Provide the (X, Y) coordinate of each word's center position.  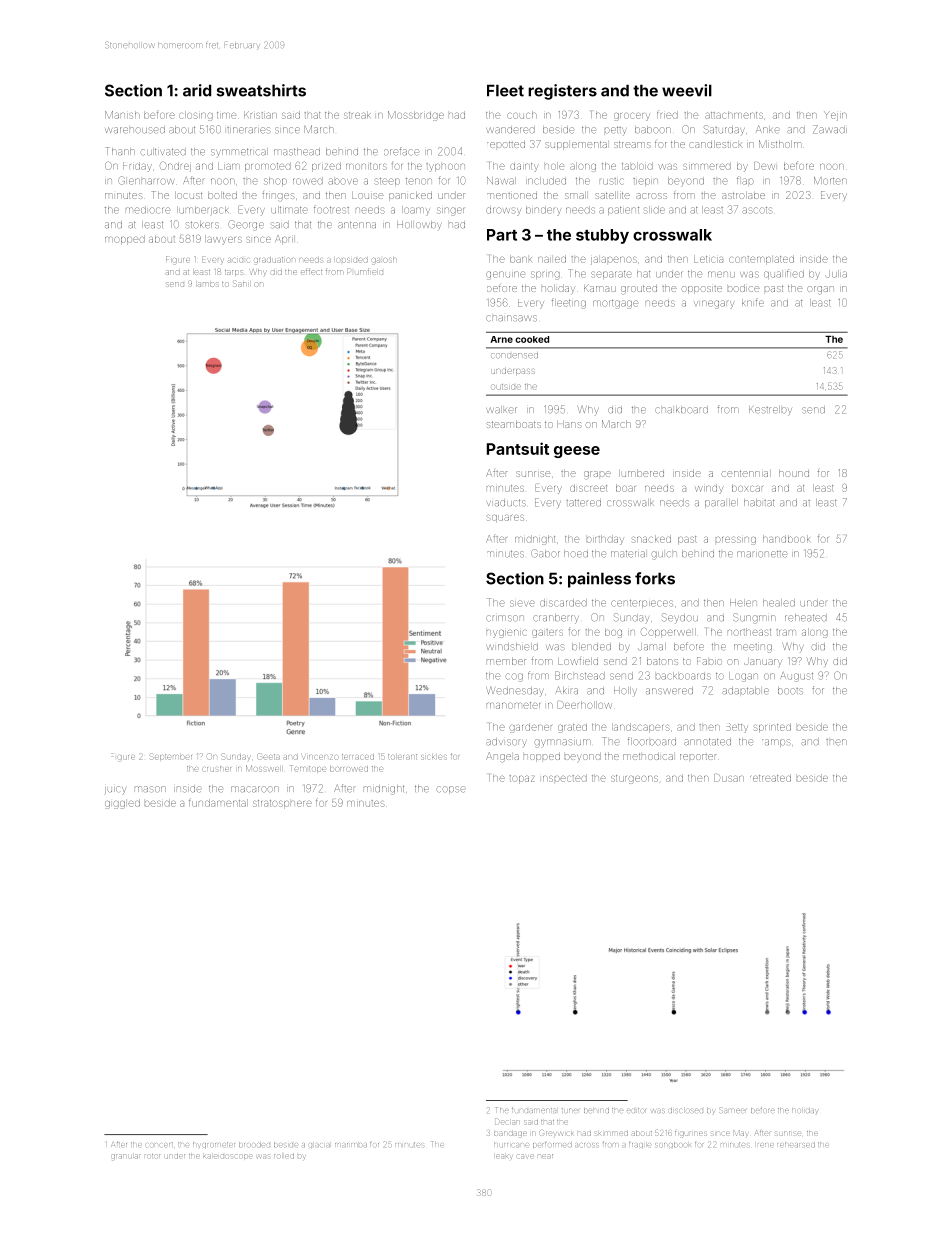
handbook (786, 539)
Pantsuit (518, 448)
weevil (687, 90)
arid (197, 90)
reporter (698, 757)
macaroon (255, 789)
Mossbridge (416, 116)
